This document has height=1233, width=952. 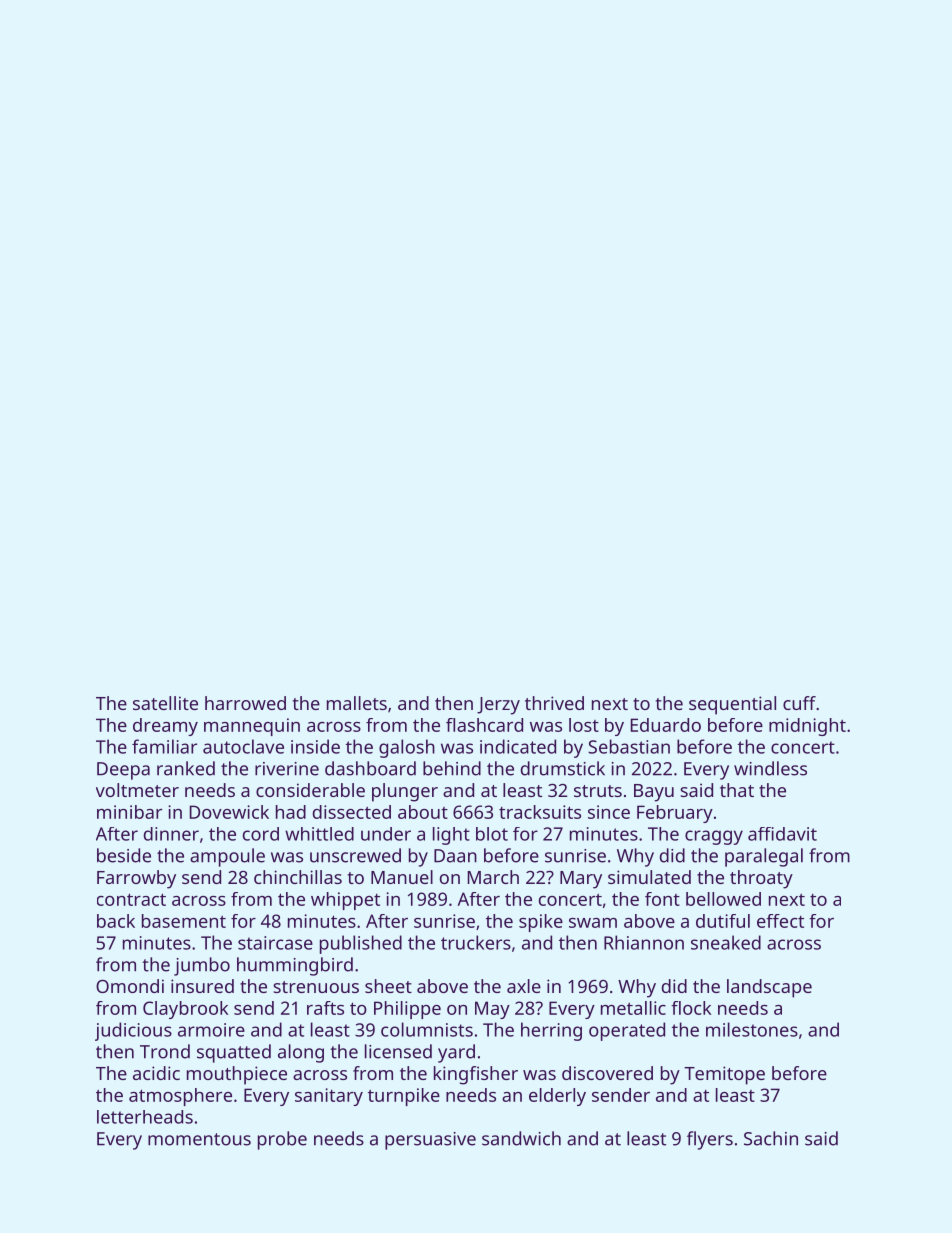 I want to click on momentous, so click(x=199, y=1139).
